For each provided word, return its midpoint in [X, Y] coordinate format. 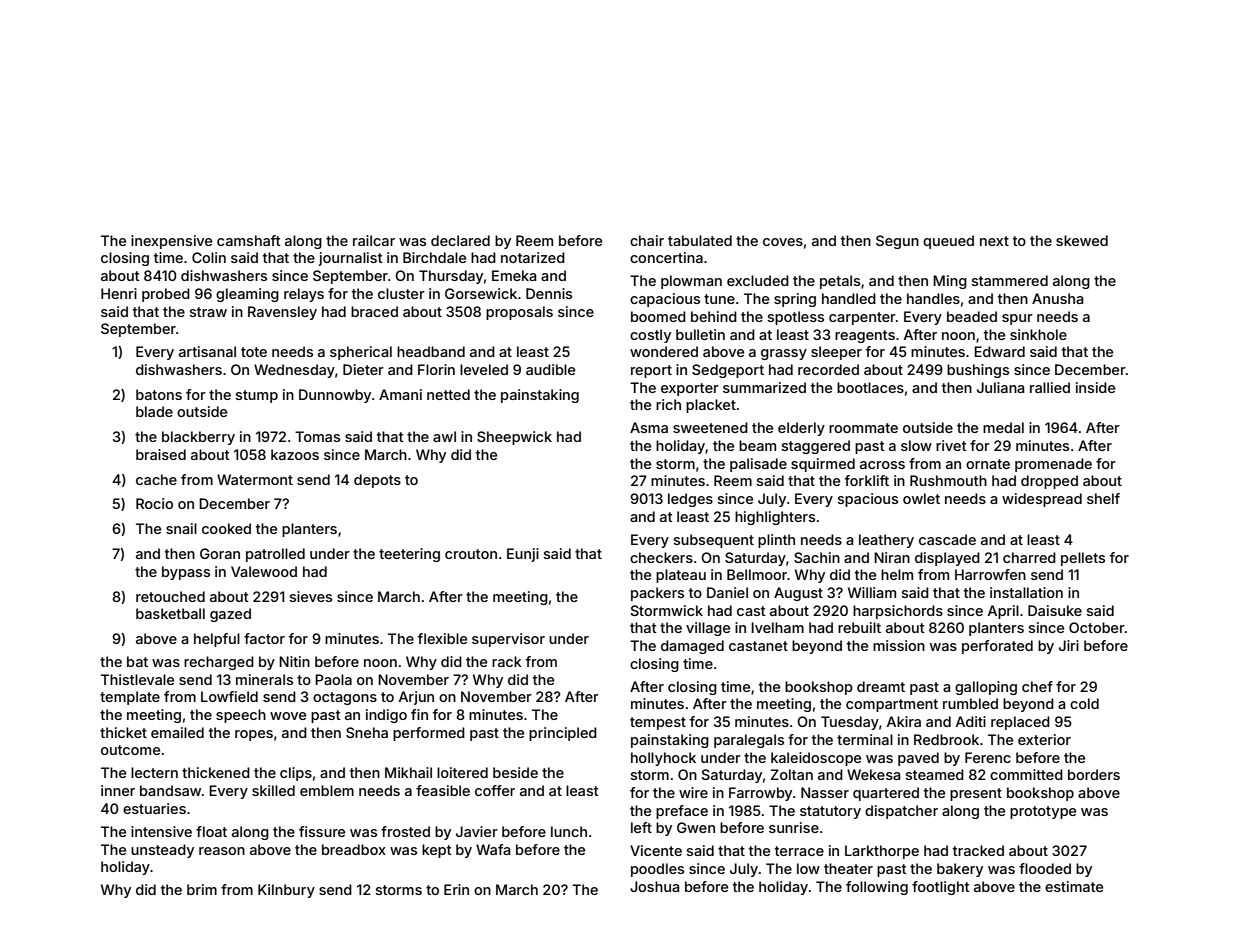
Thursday [451, 277]
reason [222, 851]
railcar [374, 240]
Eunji [523, 555]
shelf [1103, 498]
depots [377, 481]
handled [849, 298]
